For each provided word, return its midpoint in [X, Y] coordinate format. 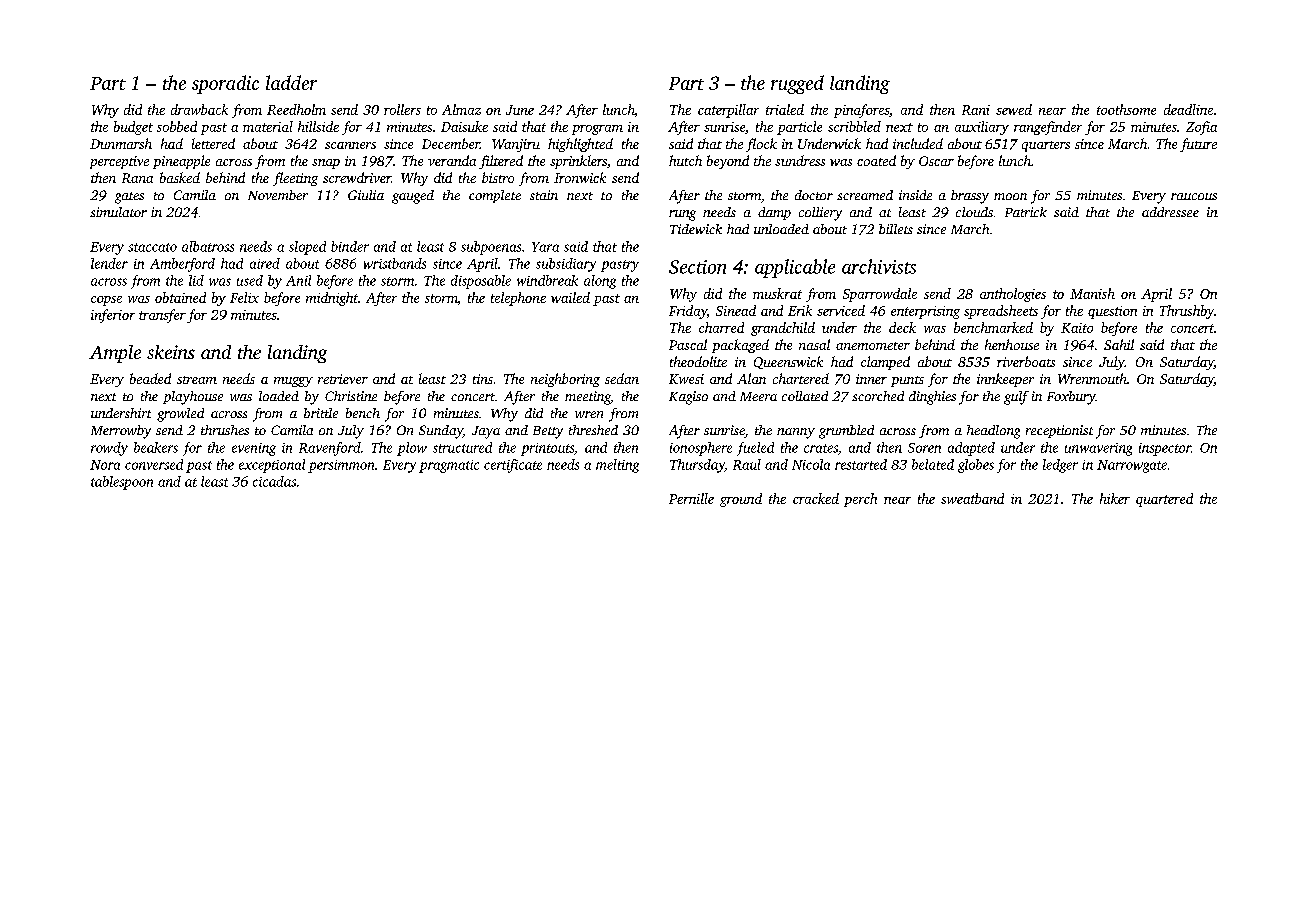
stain [544, 195]
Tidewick [696, 229]
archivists [879, 266]
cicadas [274, 481]
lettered [213, 143]
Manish [1092, 293]
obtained [180, 297]
